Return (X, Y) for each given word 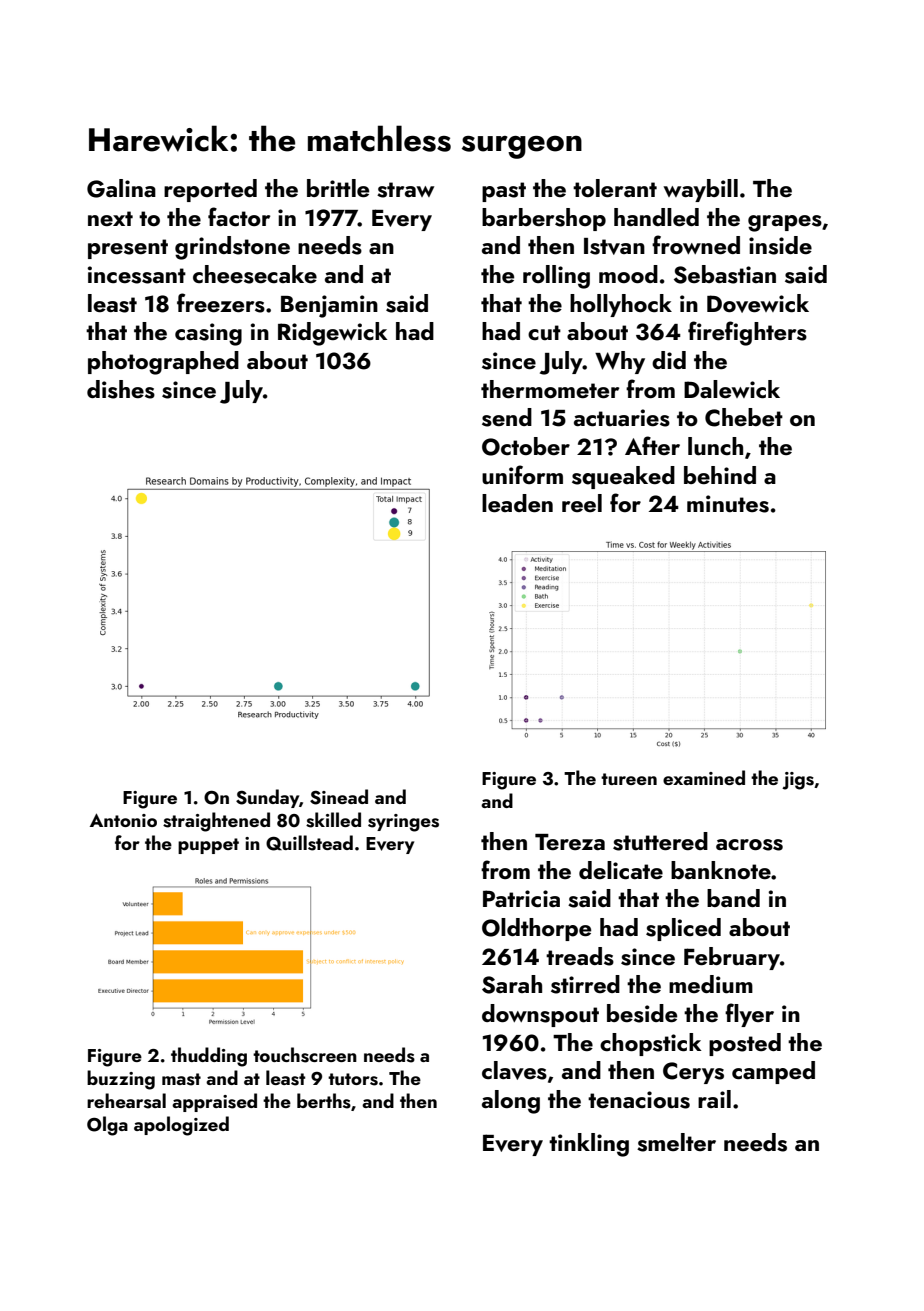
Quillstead (309, 843)
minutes (728, 504)
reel (582, 503)
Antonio (123, 820)
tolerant (615, 188)
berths (324, 1101)
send (507, 417)
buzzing (121, 1080)
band (733, 898)
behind (720, 475)
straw (405, 190)
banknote (721, 870)
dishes (121, 389)
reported (210, 190)
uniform (522, 475)
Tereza (570, 842)
